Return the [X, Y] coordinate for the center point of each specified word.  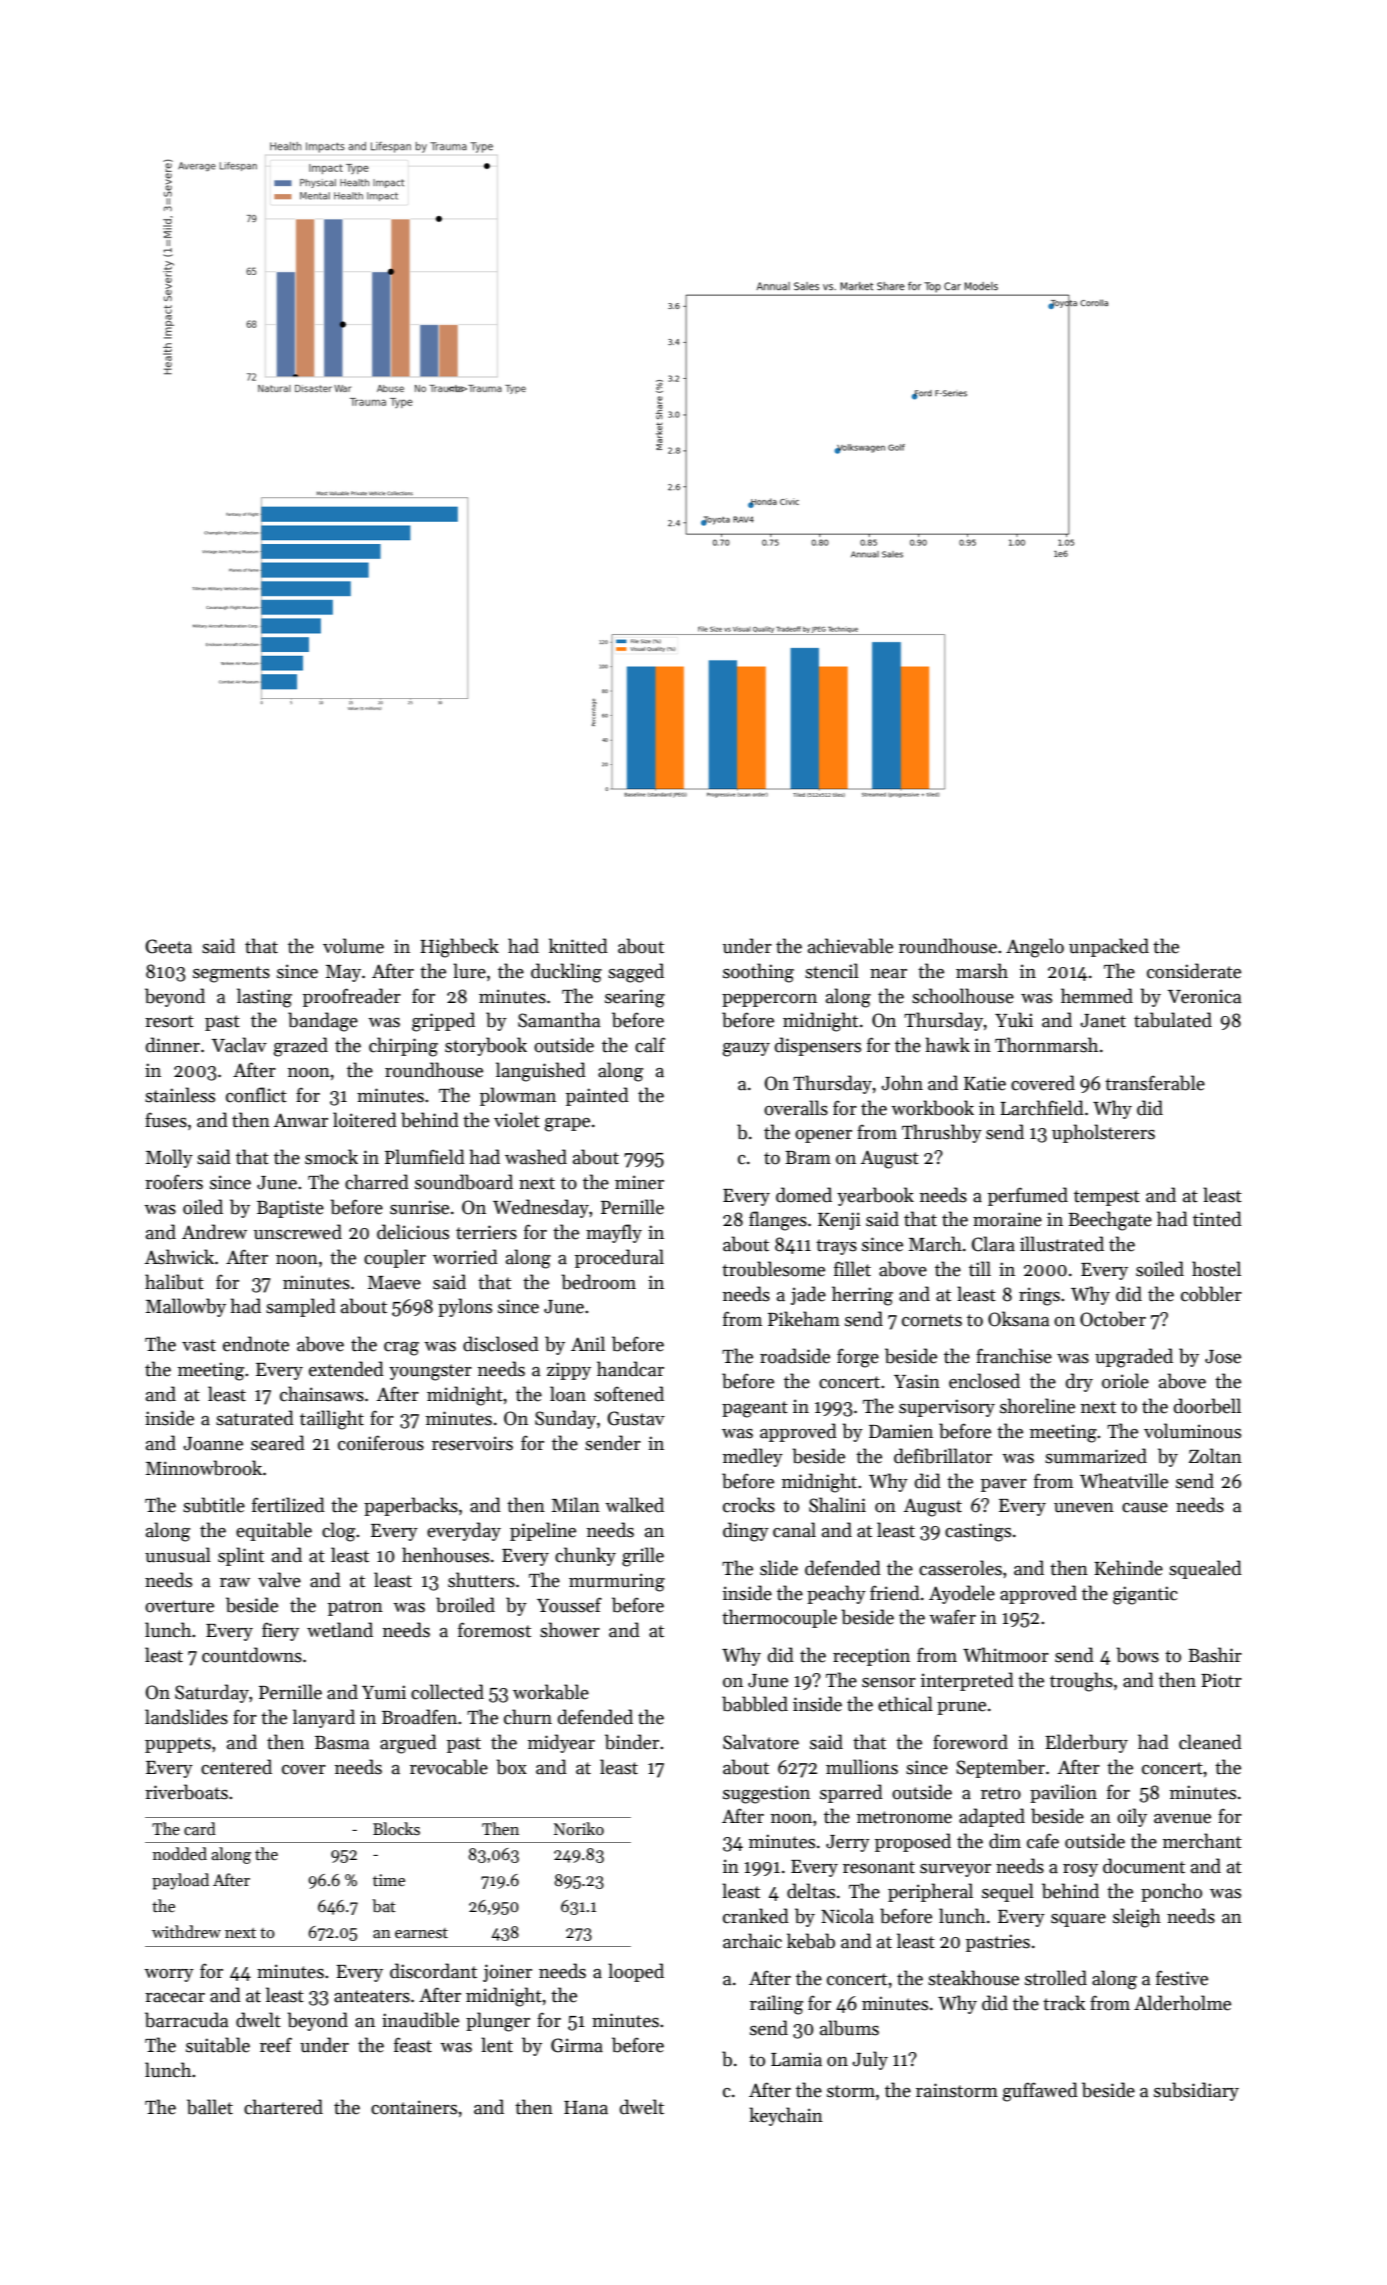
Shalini [837, 1505]
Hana [586, 2108]
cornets [932, 1320]
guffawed [1040, 2092]
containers [414, 2107]
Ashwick [179, 1257]
